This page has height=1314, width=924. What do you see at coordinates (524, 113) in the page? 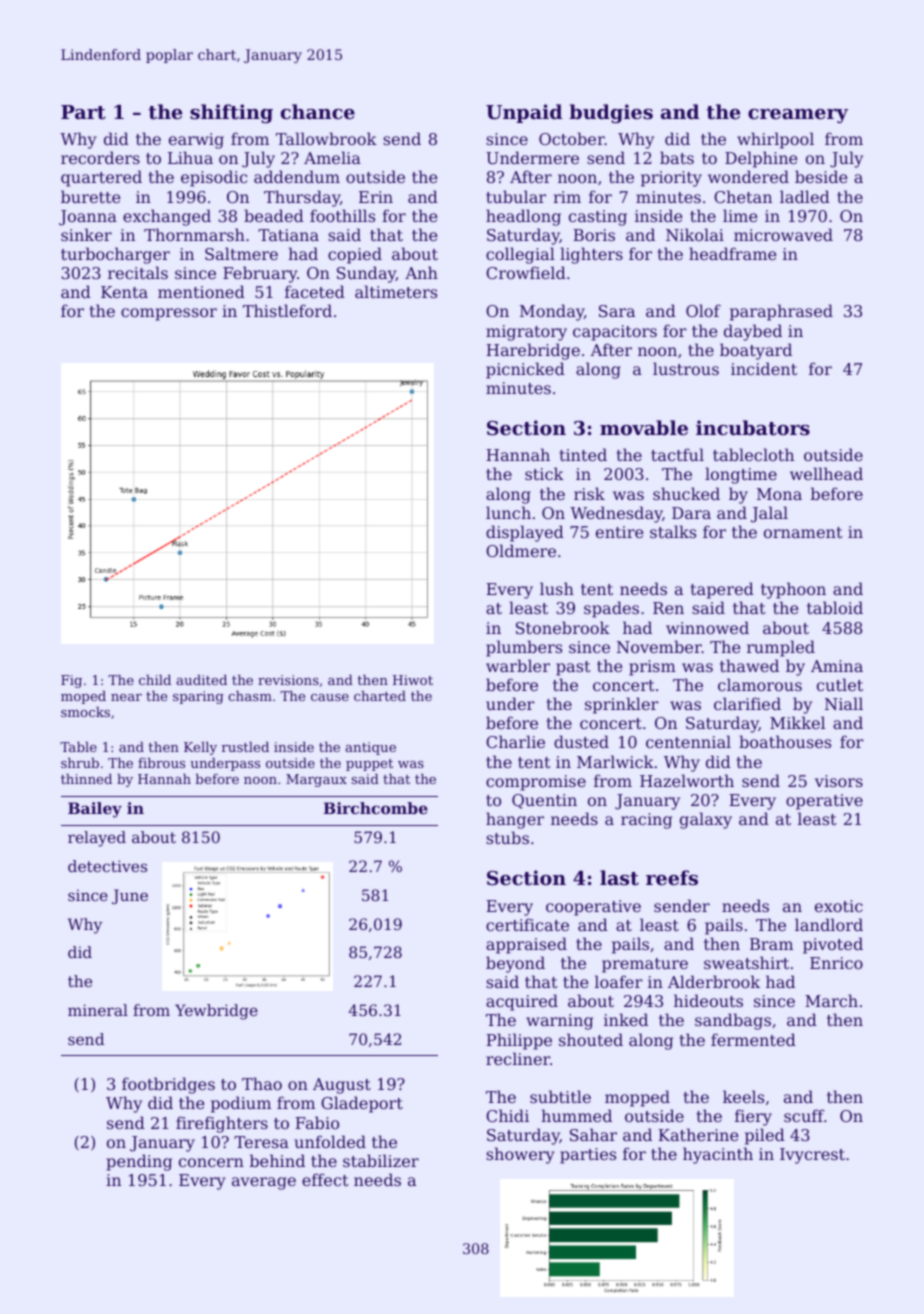
I see `Unpaid` at bounding box center [524, 113].
